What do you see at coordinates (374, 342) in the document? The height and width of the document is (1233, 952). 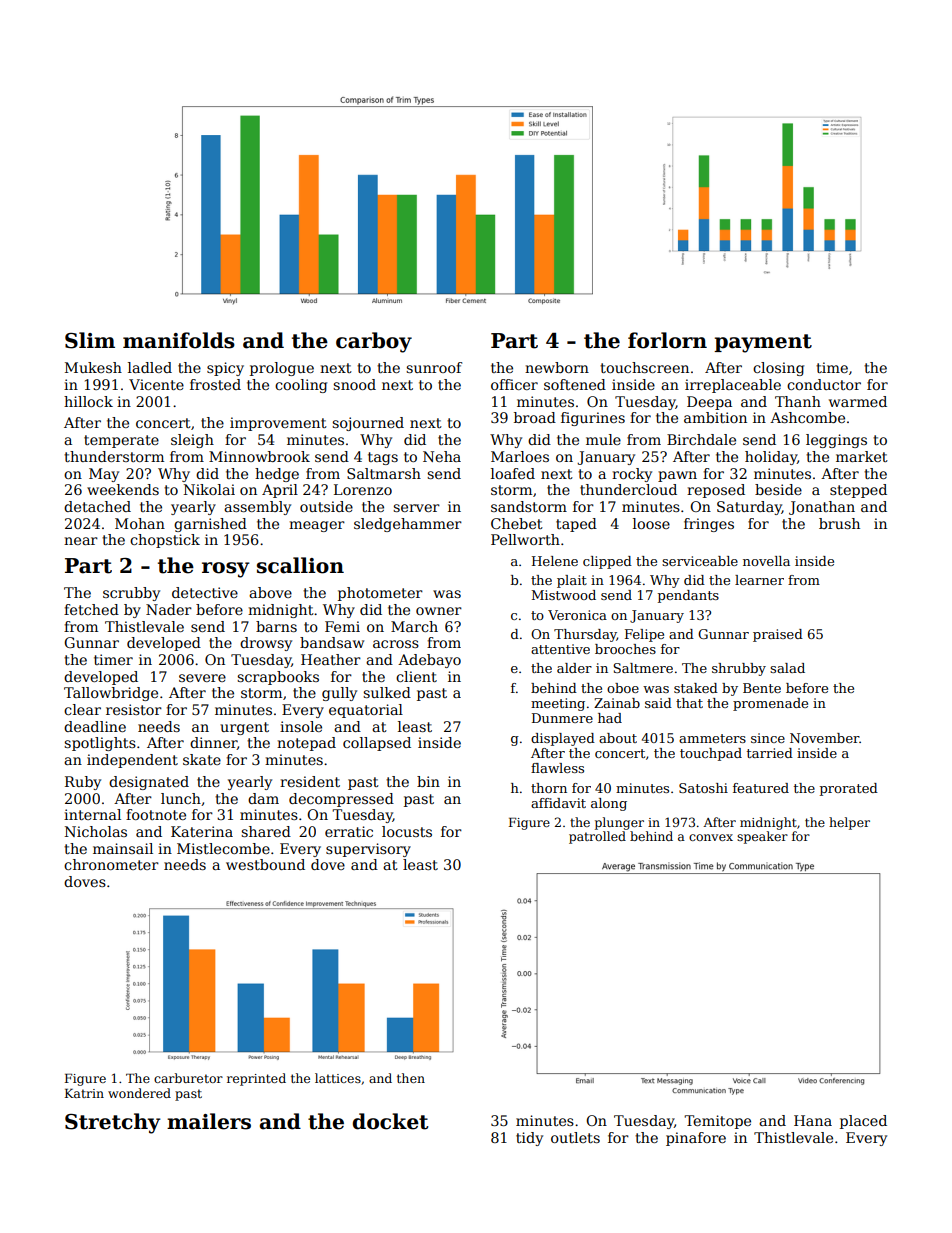 I see `carboy` at bounding box center [374, 342].
